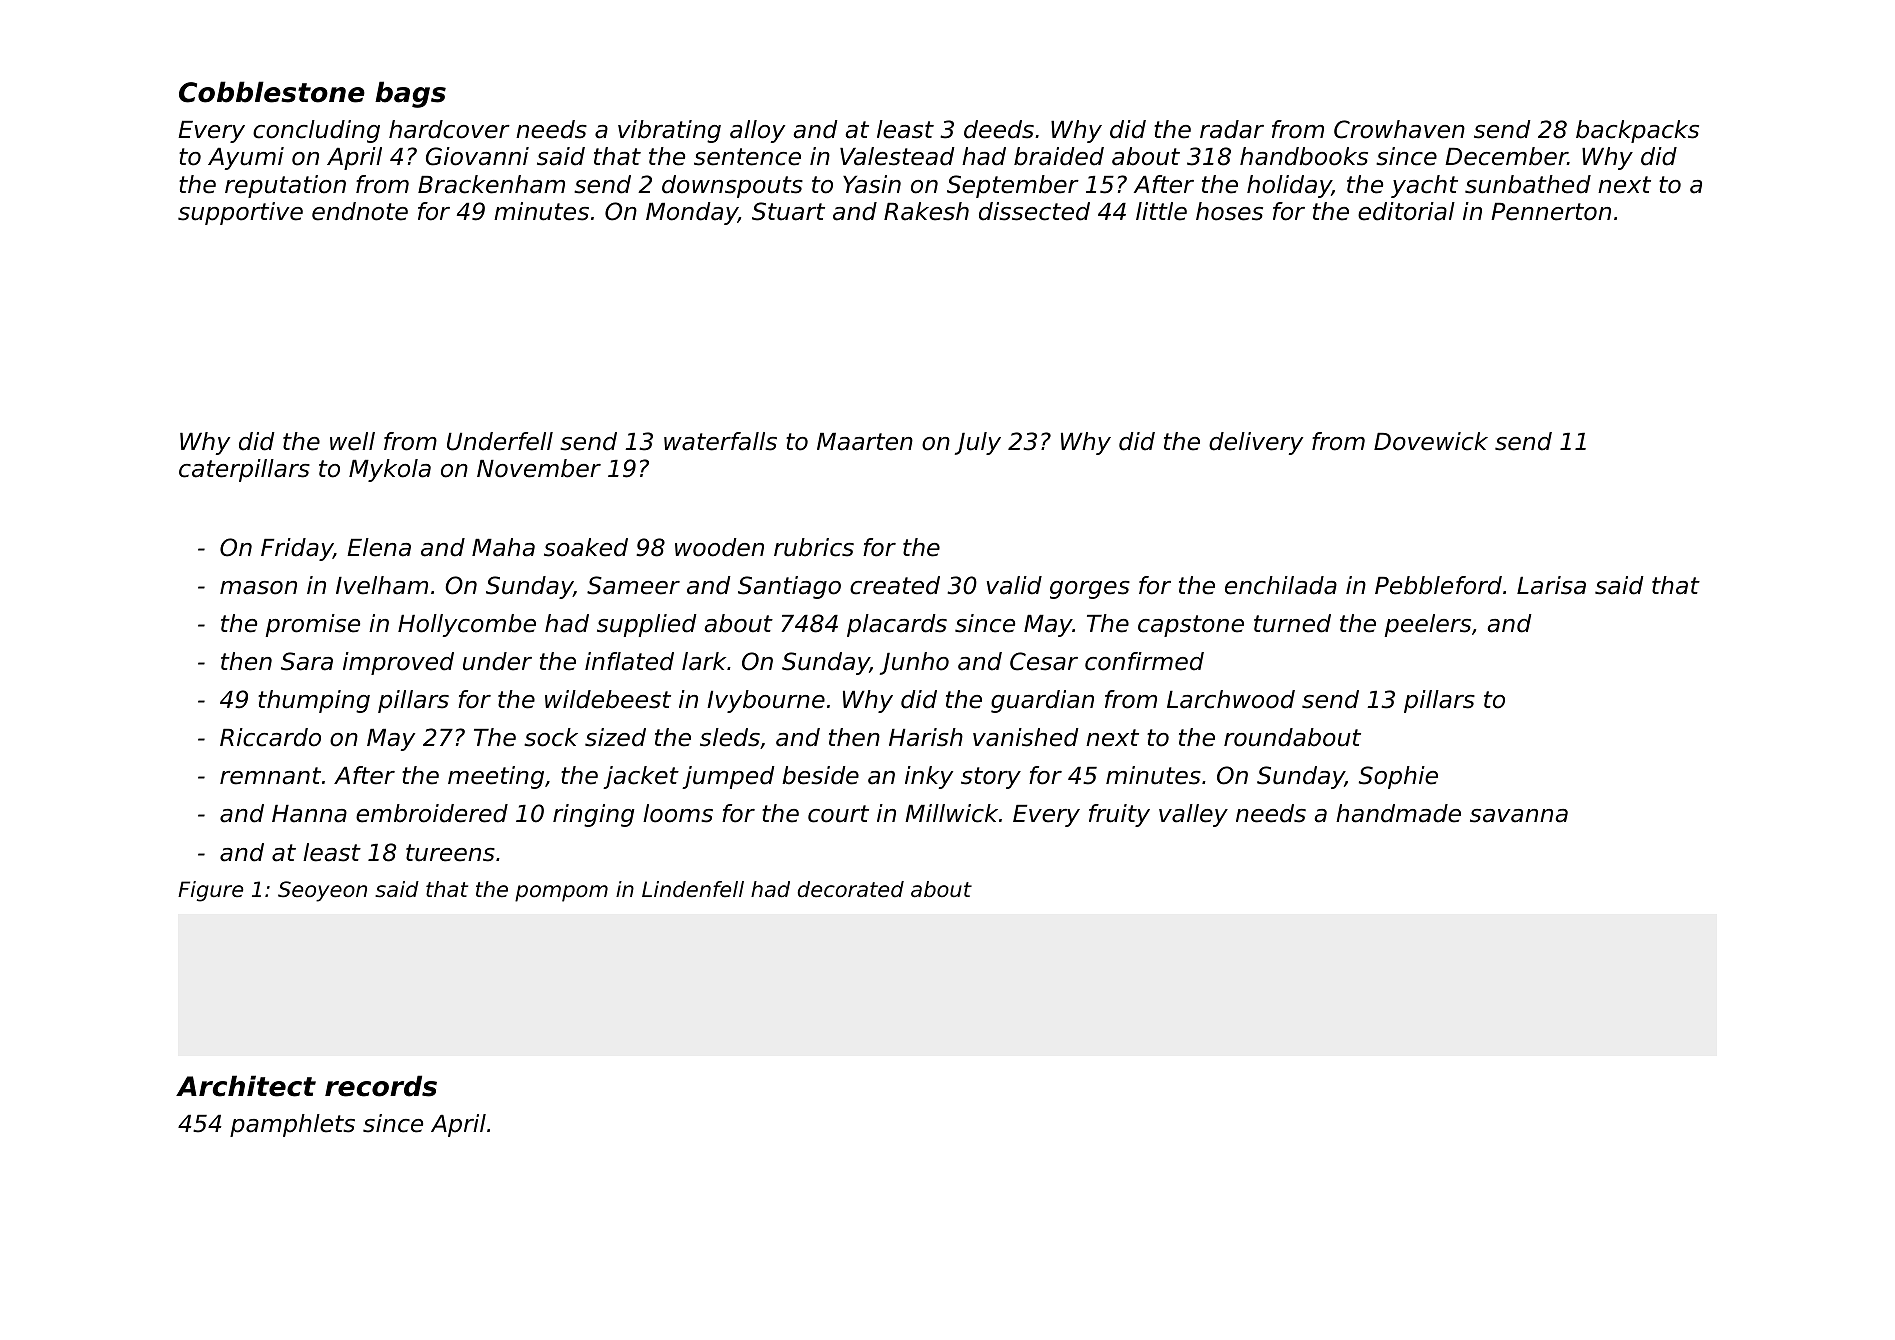 This screenshot has width=1895, height=1340. Describe the element at coordinates (381, 1086) in the screenshot. I see `records` at that location.
